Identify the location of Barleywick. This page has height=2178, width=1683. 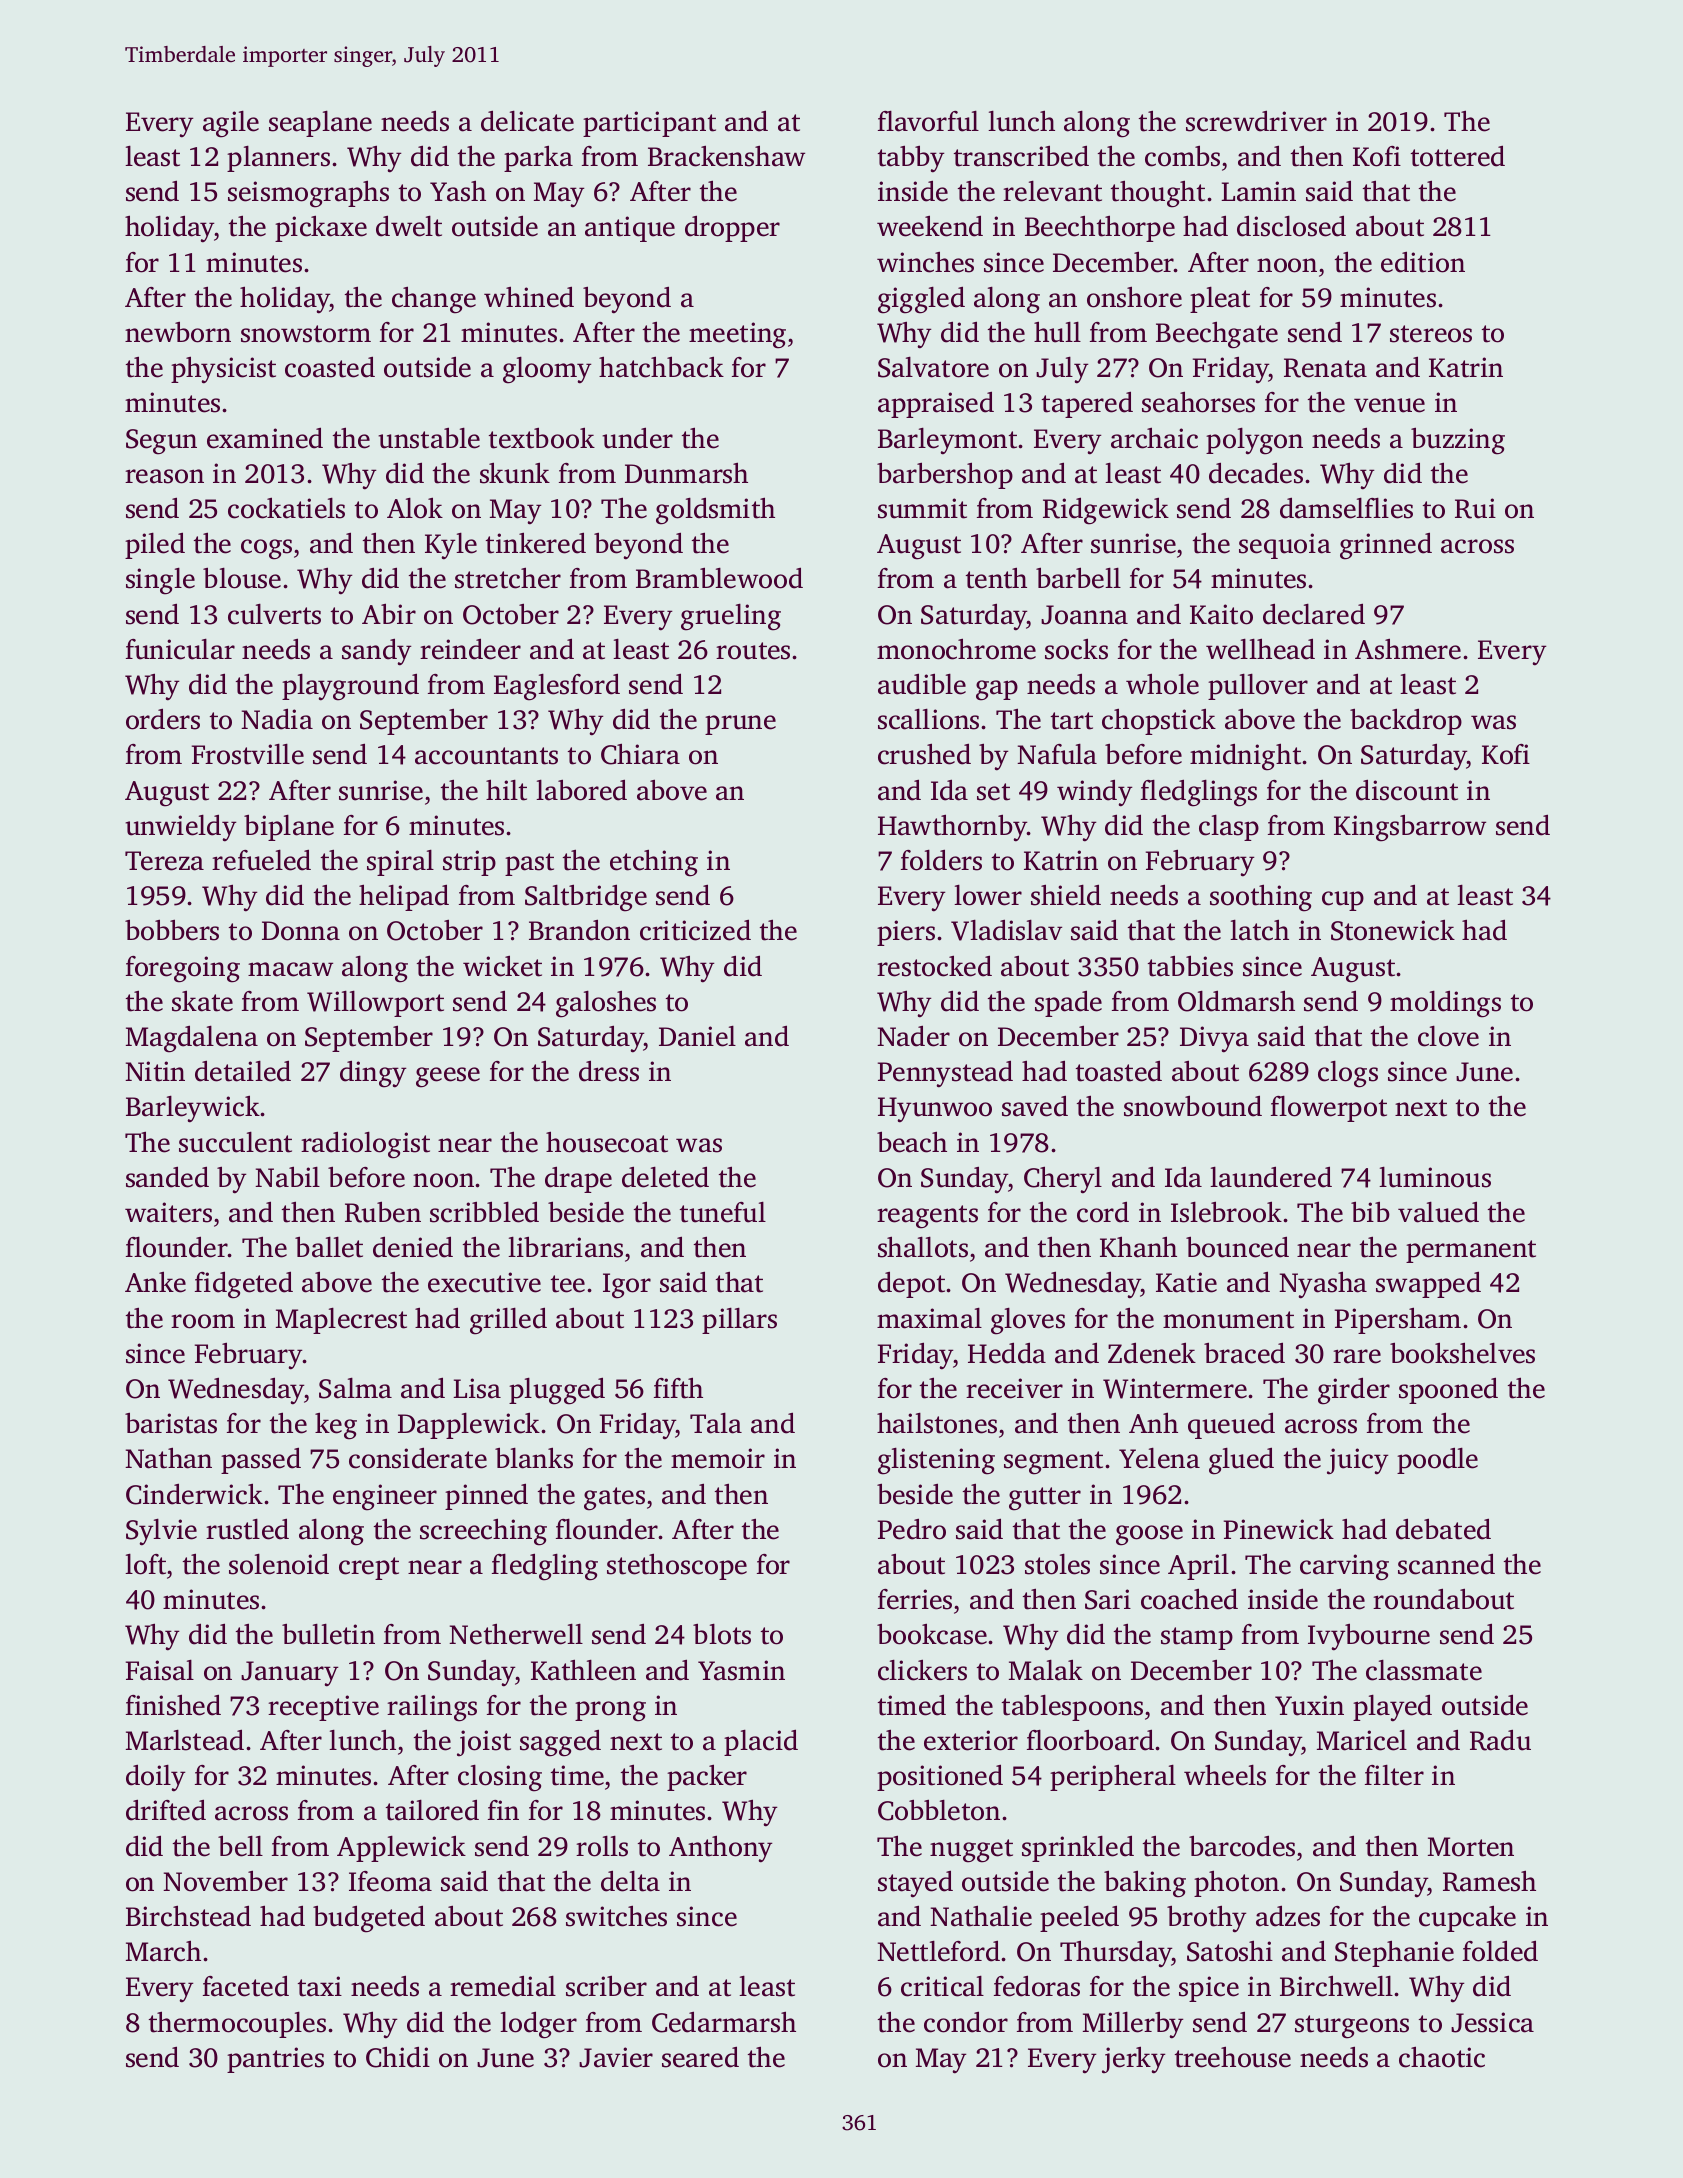
(193, 1109).
